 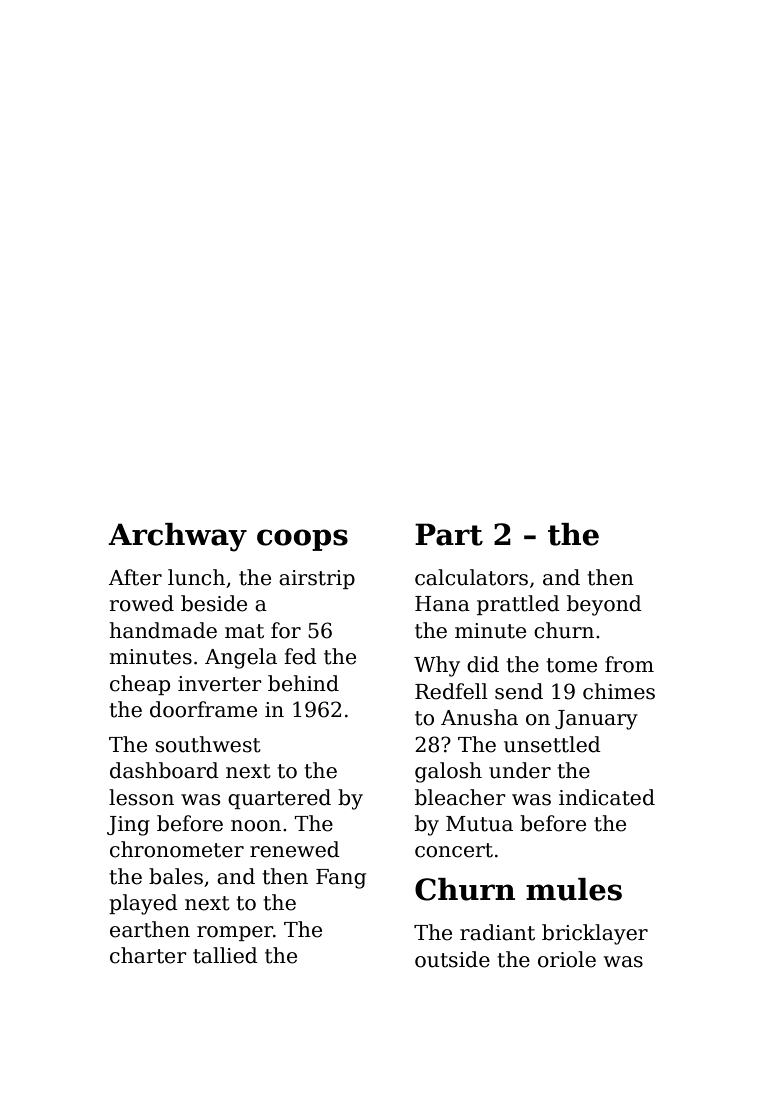 I want to click on coops, so click(x=302, y=540).
